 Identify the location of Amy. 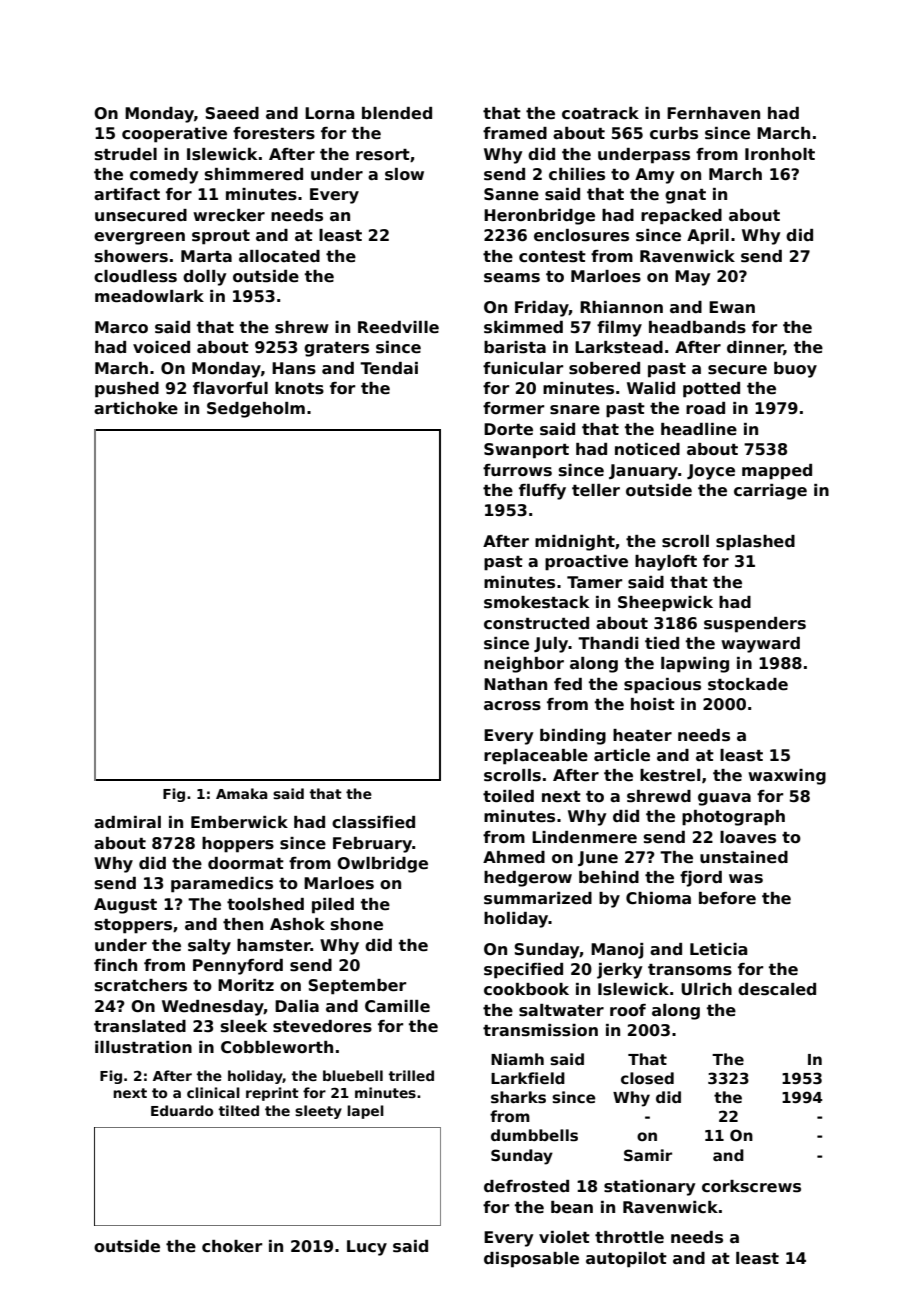
(654, 176).
